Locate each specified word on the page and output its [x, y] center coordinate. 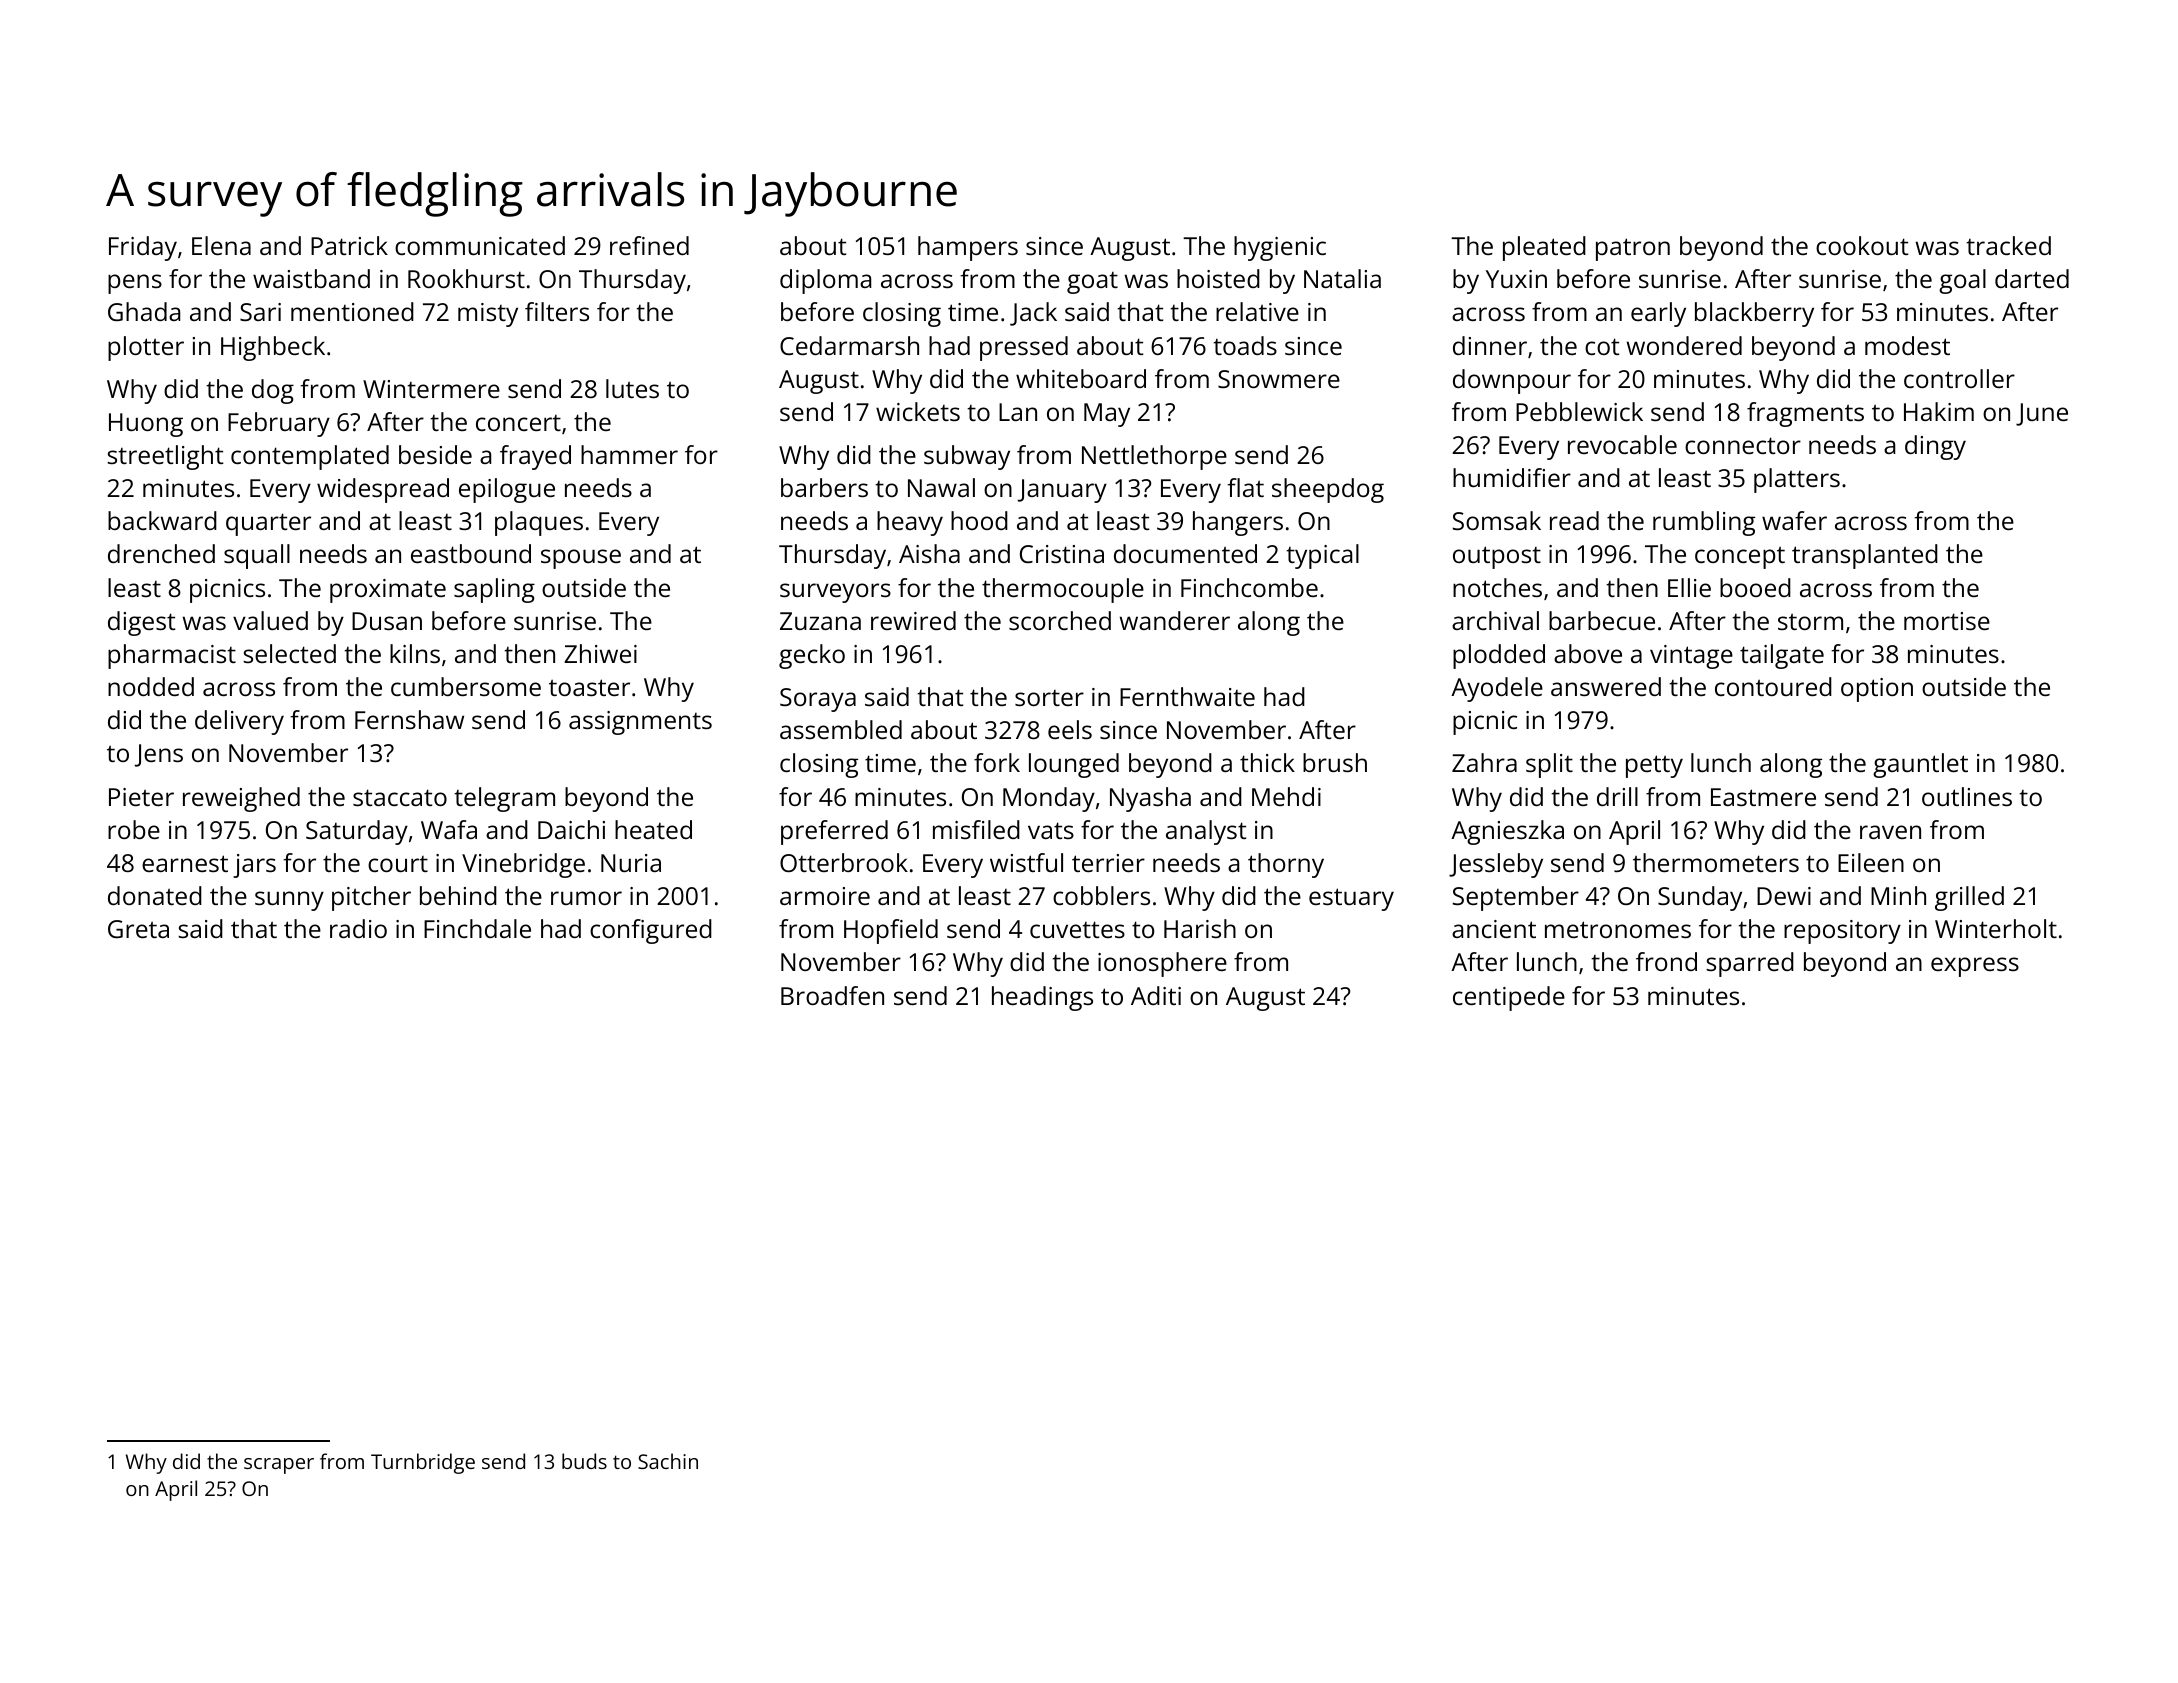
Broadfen [832, 995]
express [1975, 967]
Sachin [668, 1461]
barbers [824, 487]
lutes [632, 388]
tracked [2008, 245]
